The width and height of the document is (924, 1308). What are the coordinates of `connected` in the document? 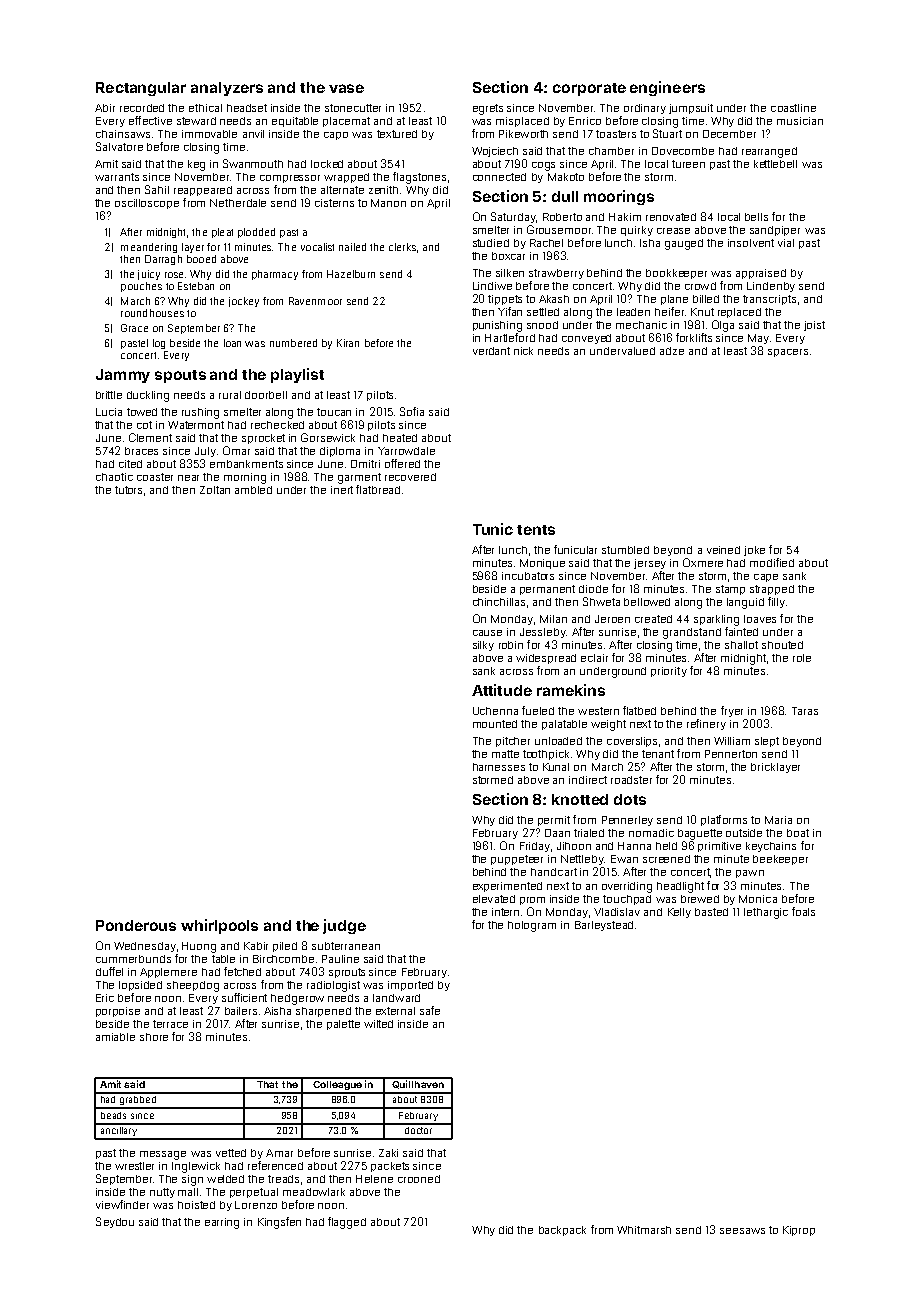 It's located at (499, 177).
